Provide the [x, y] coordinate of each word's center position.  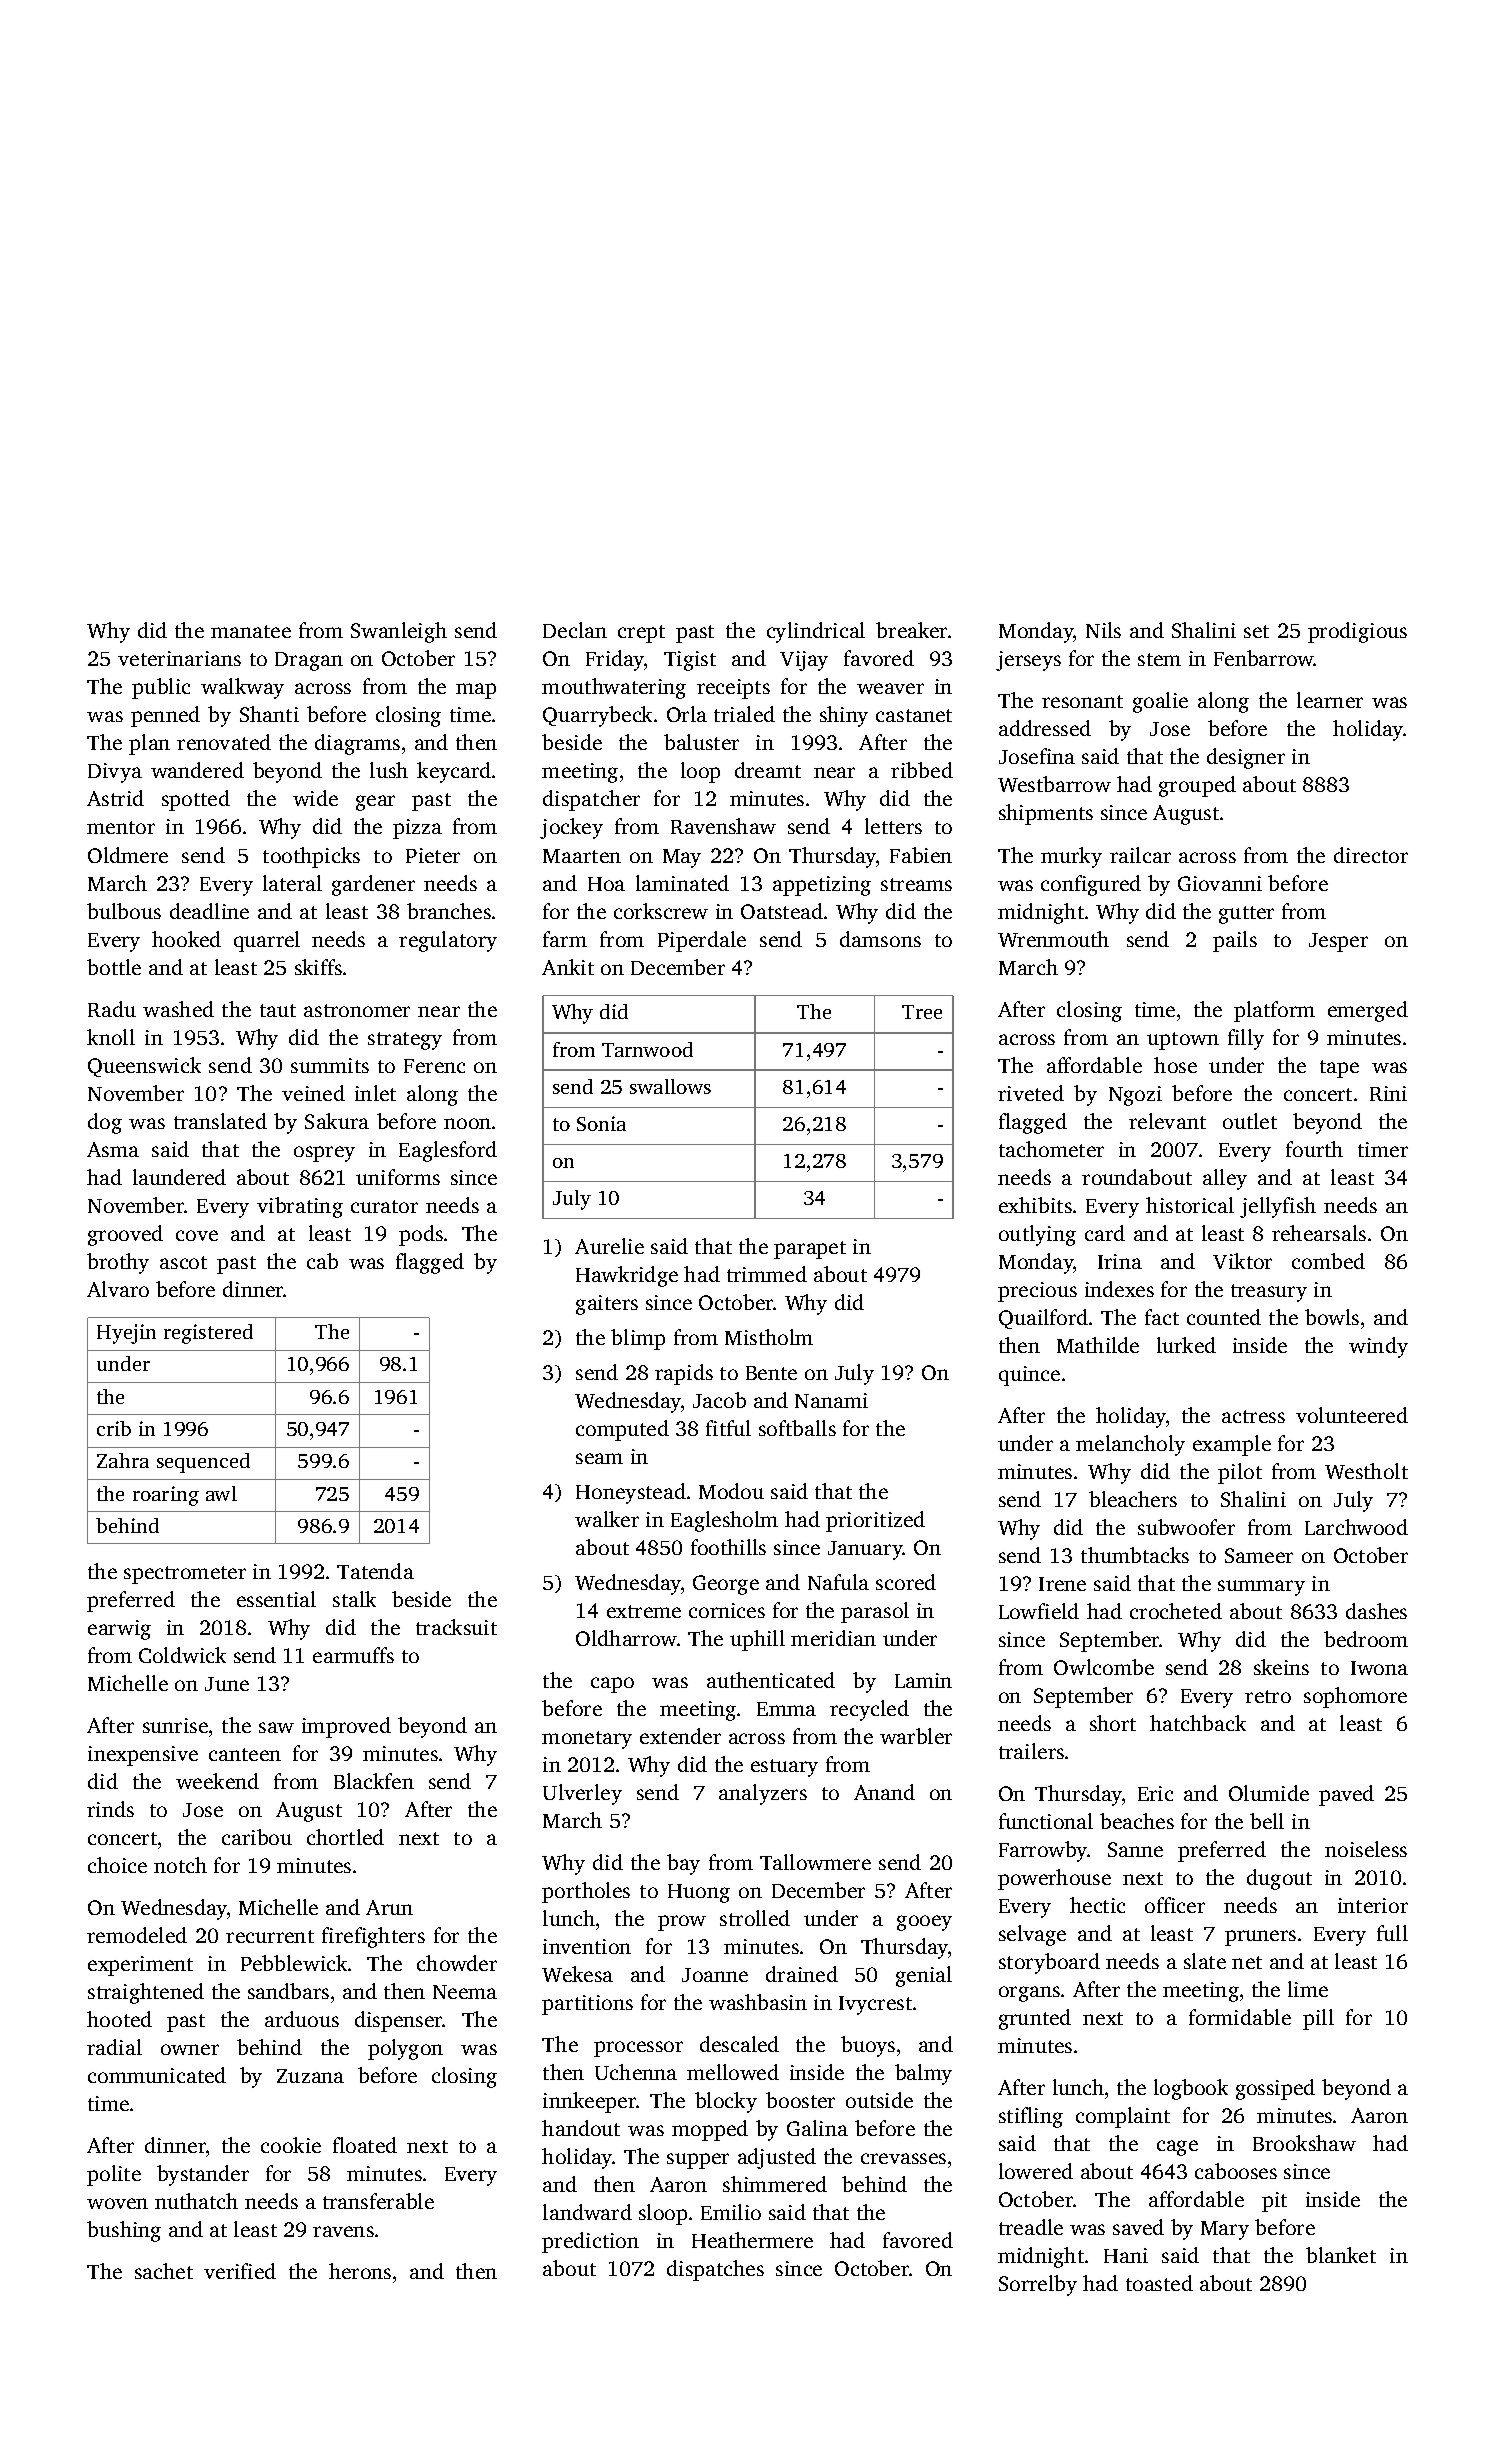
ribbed [922, 770]
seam [599, 1458]
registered [208, 1334]
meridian [833, 1638]
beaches [1137, 1821]
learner [1330, 700]
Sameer [1259, 1555]
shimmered [775, 2184]
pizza [417, 829]
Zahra [123, 1460]
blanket [1341, 2255]
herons [360, 2271]
